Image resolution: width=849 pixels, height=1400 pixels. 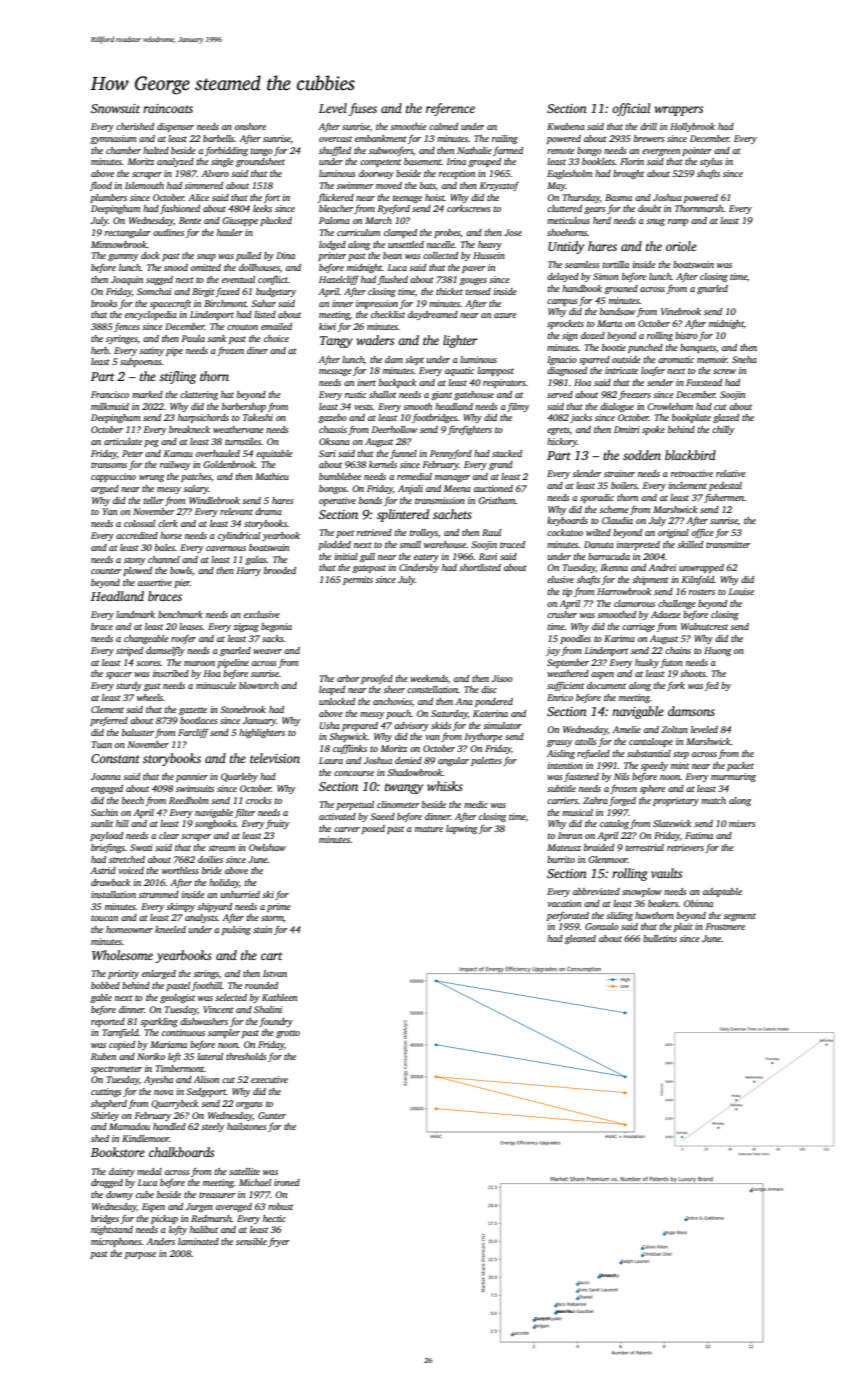 I want to click on oriole, so click(x=681, y=246).
